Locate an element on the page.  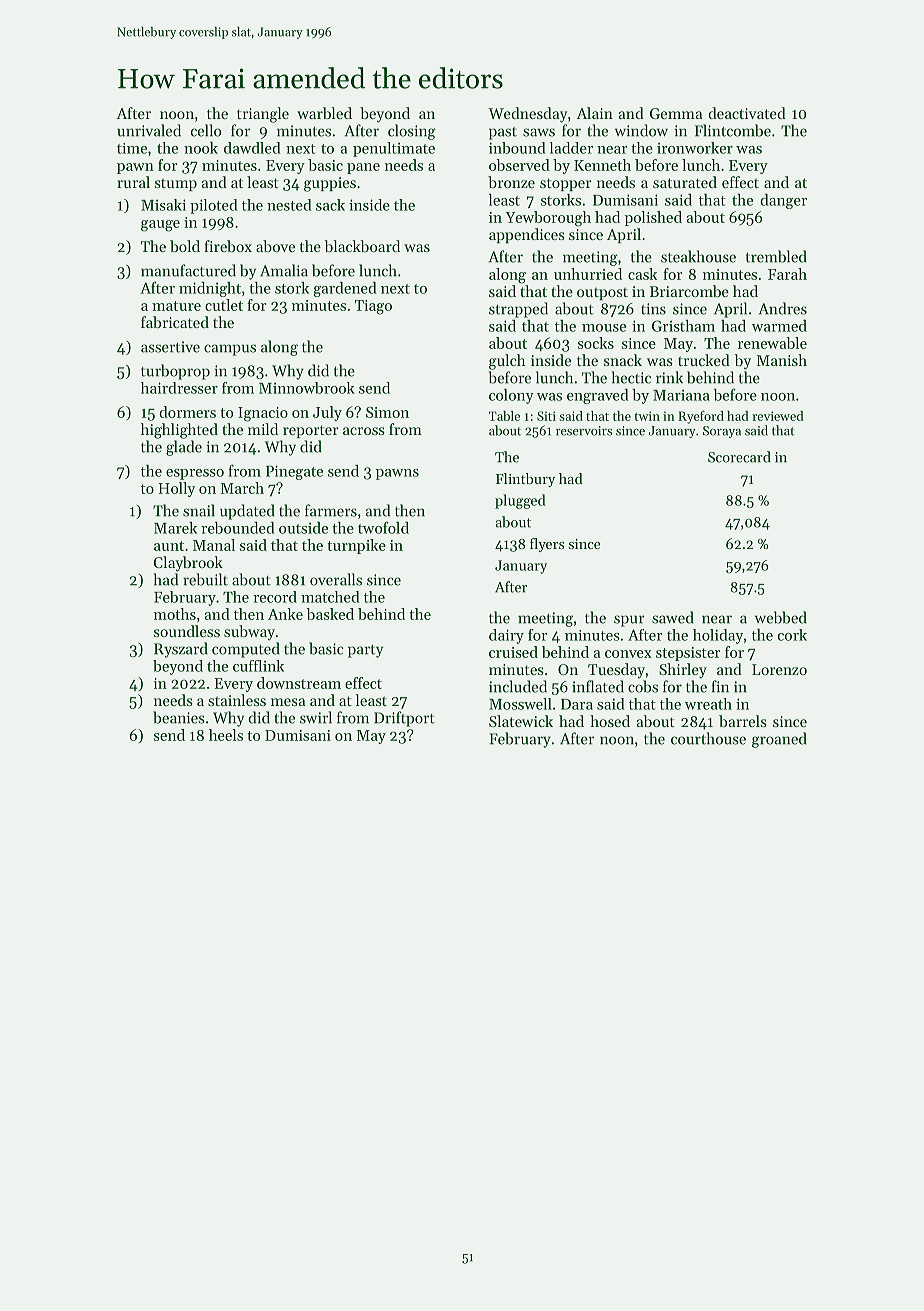
downstream is located at coordinates (299, 683).
